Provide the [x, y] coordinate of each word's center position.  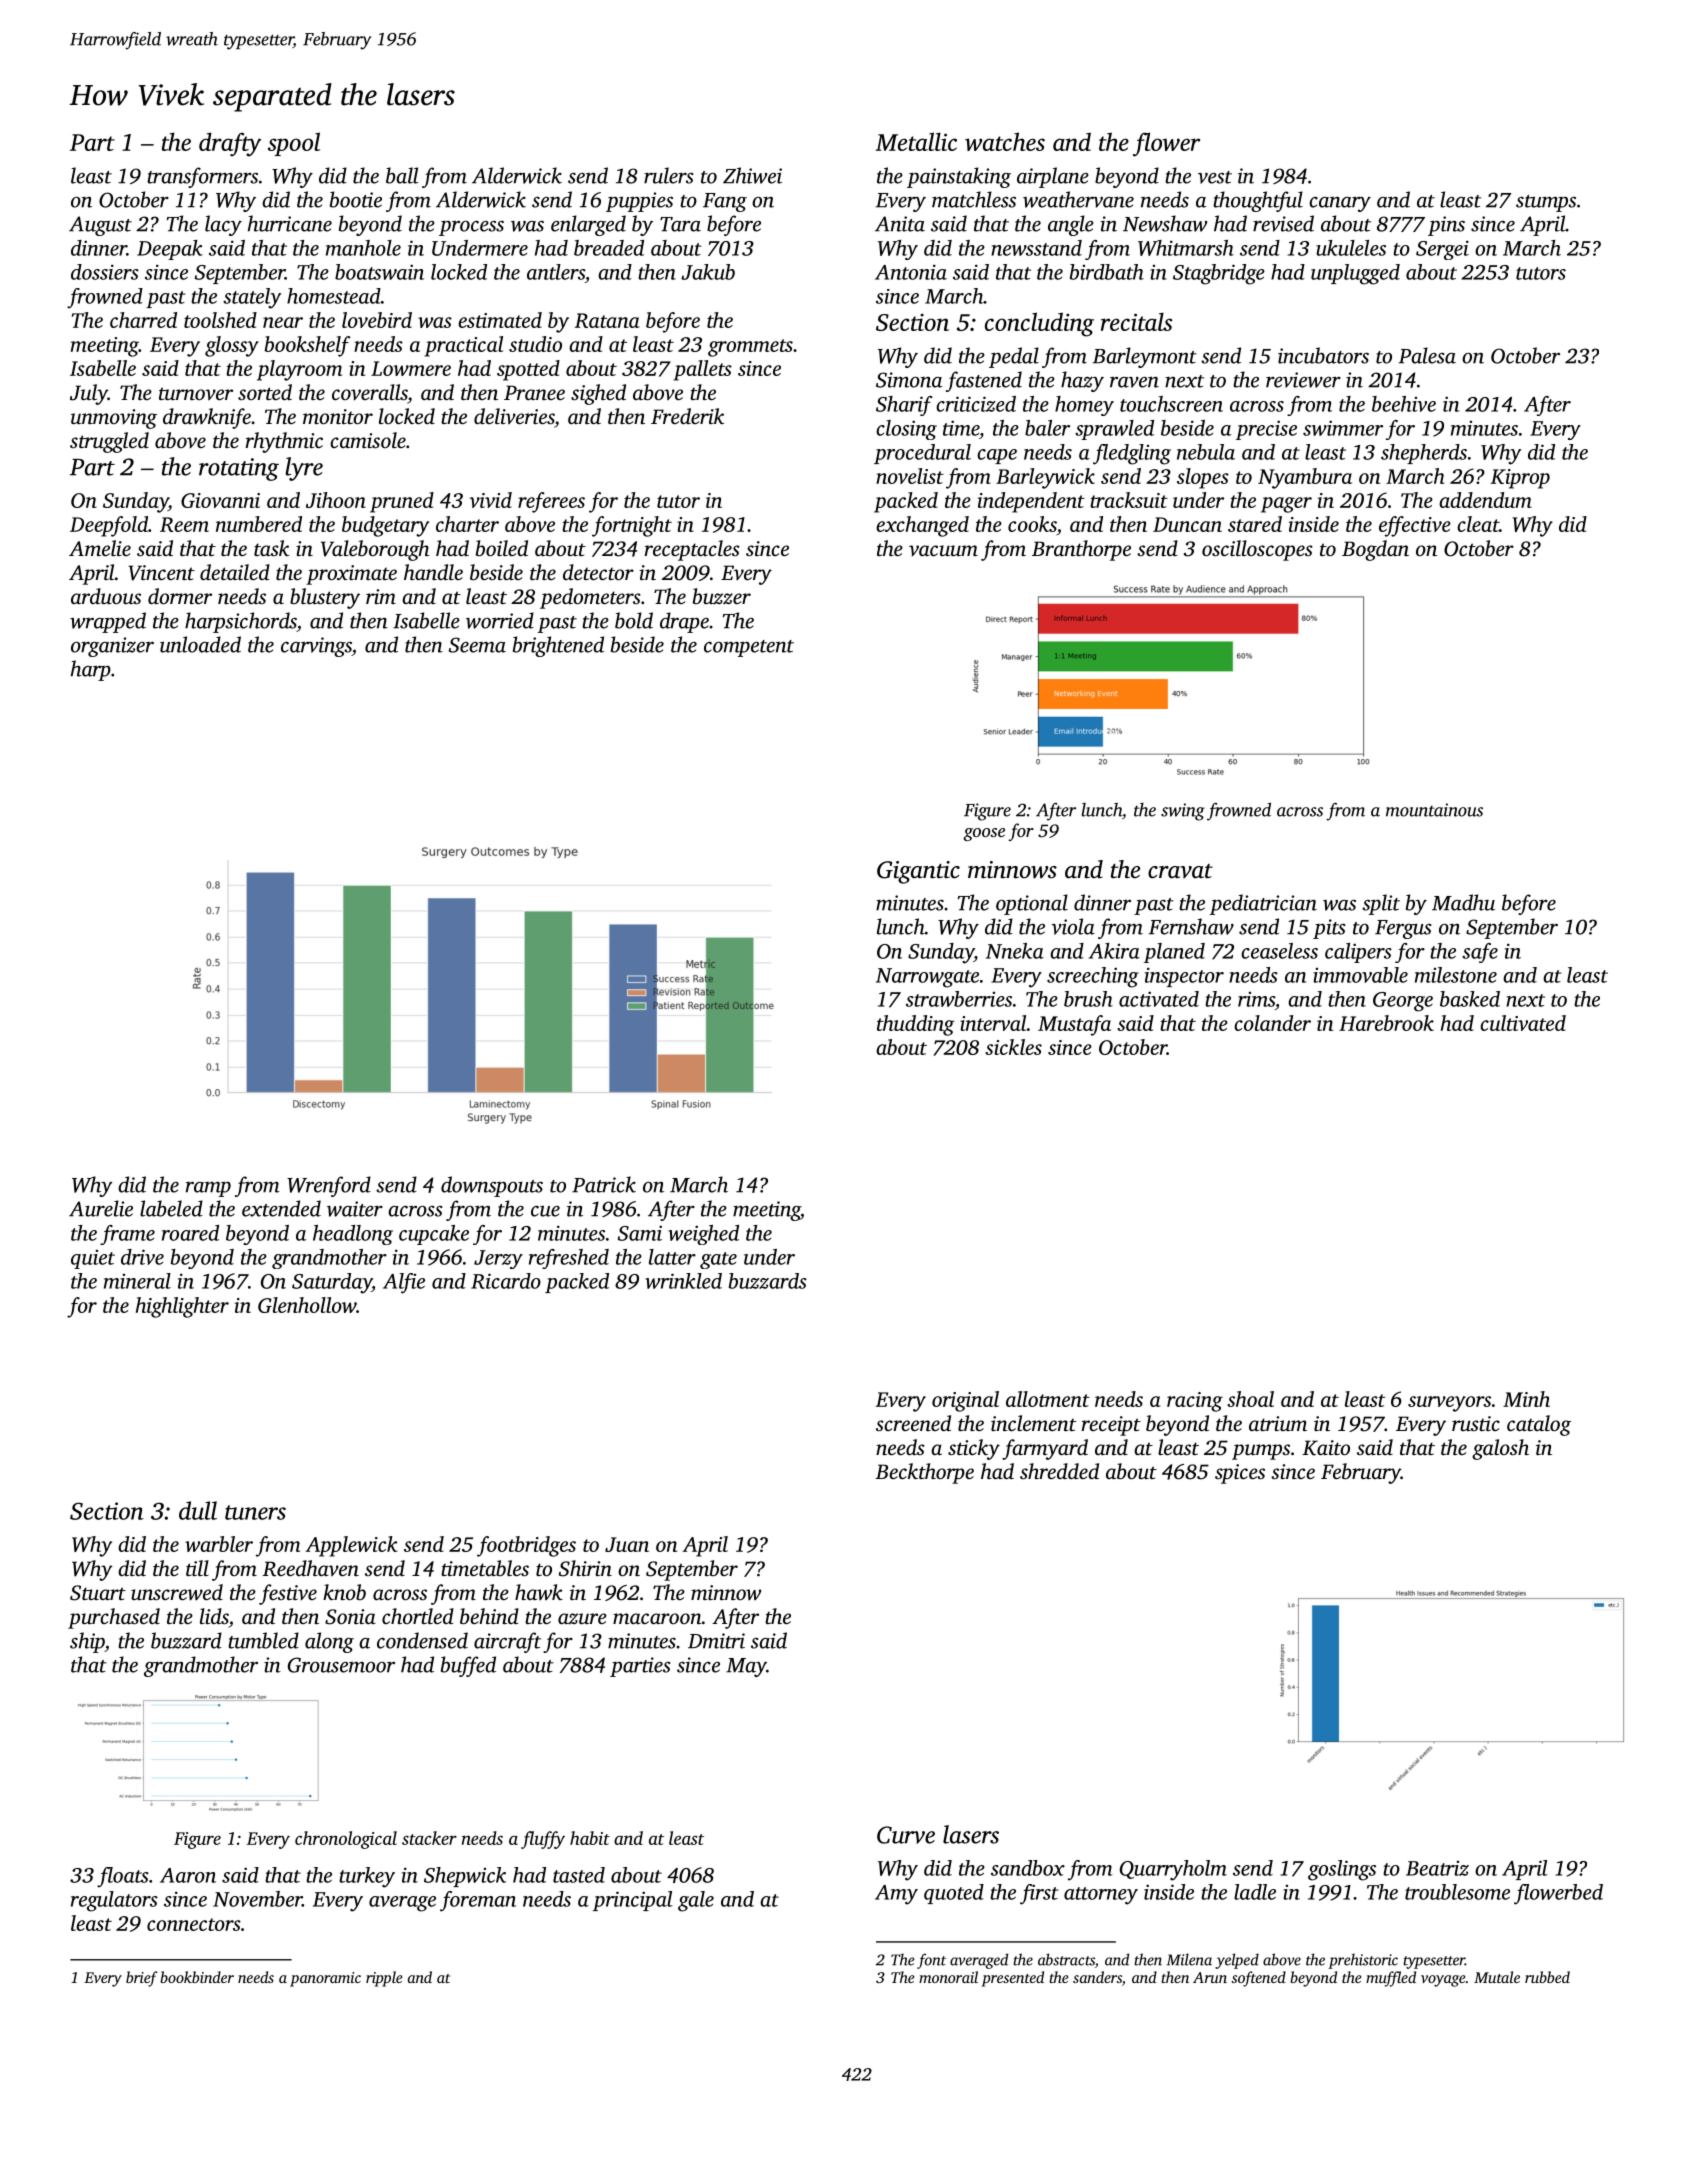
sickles [1013, 1047]
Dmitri [716, 1641]
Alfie [404, 1283]
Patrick [604, 1184]
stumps [1546, 203]
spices [1240, 1474]
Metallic [916, 141]
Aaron [188, 1875]
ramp [208, 1189]
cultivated [1523, 1023]
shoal [1250, 1399]
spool [294, 144]
